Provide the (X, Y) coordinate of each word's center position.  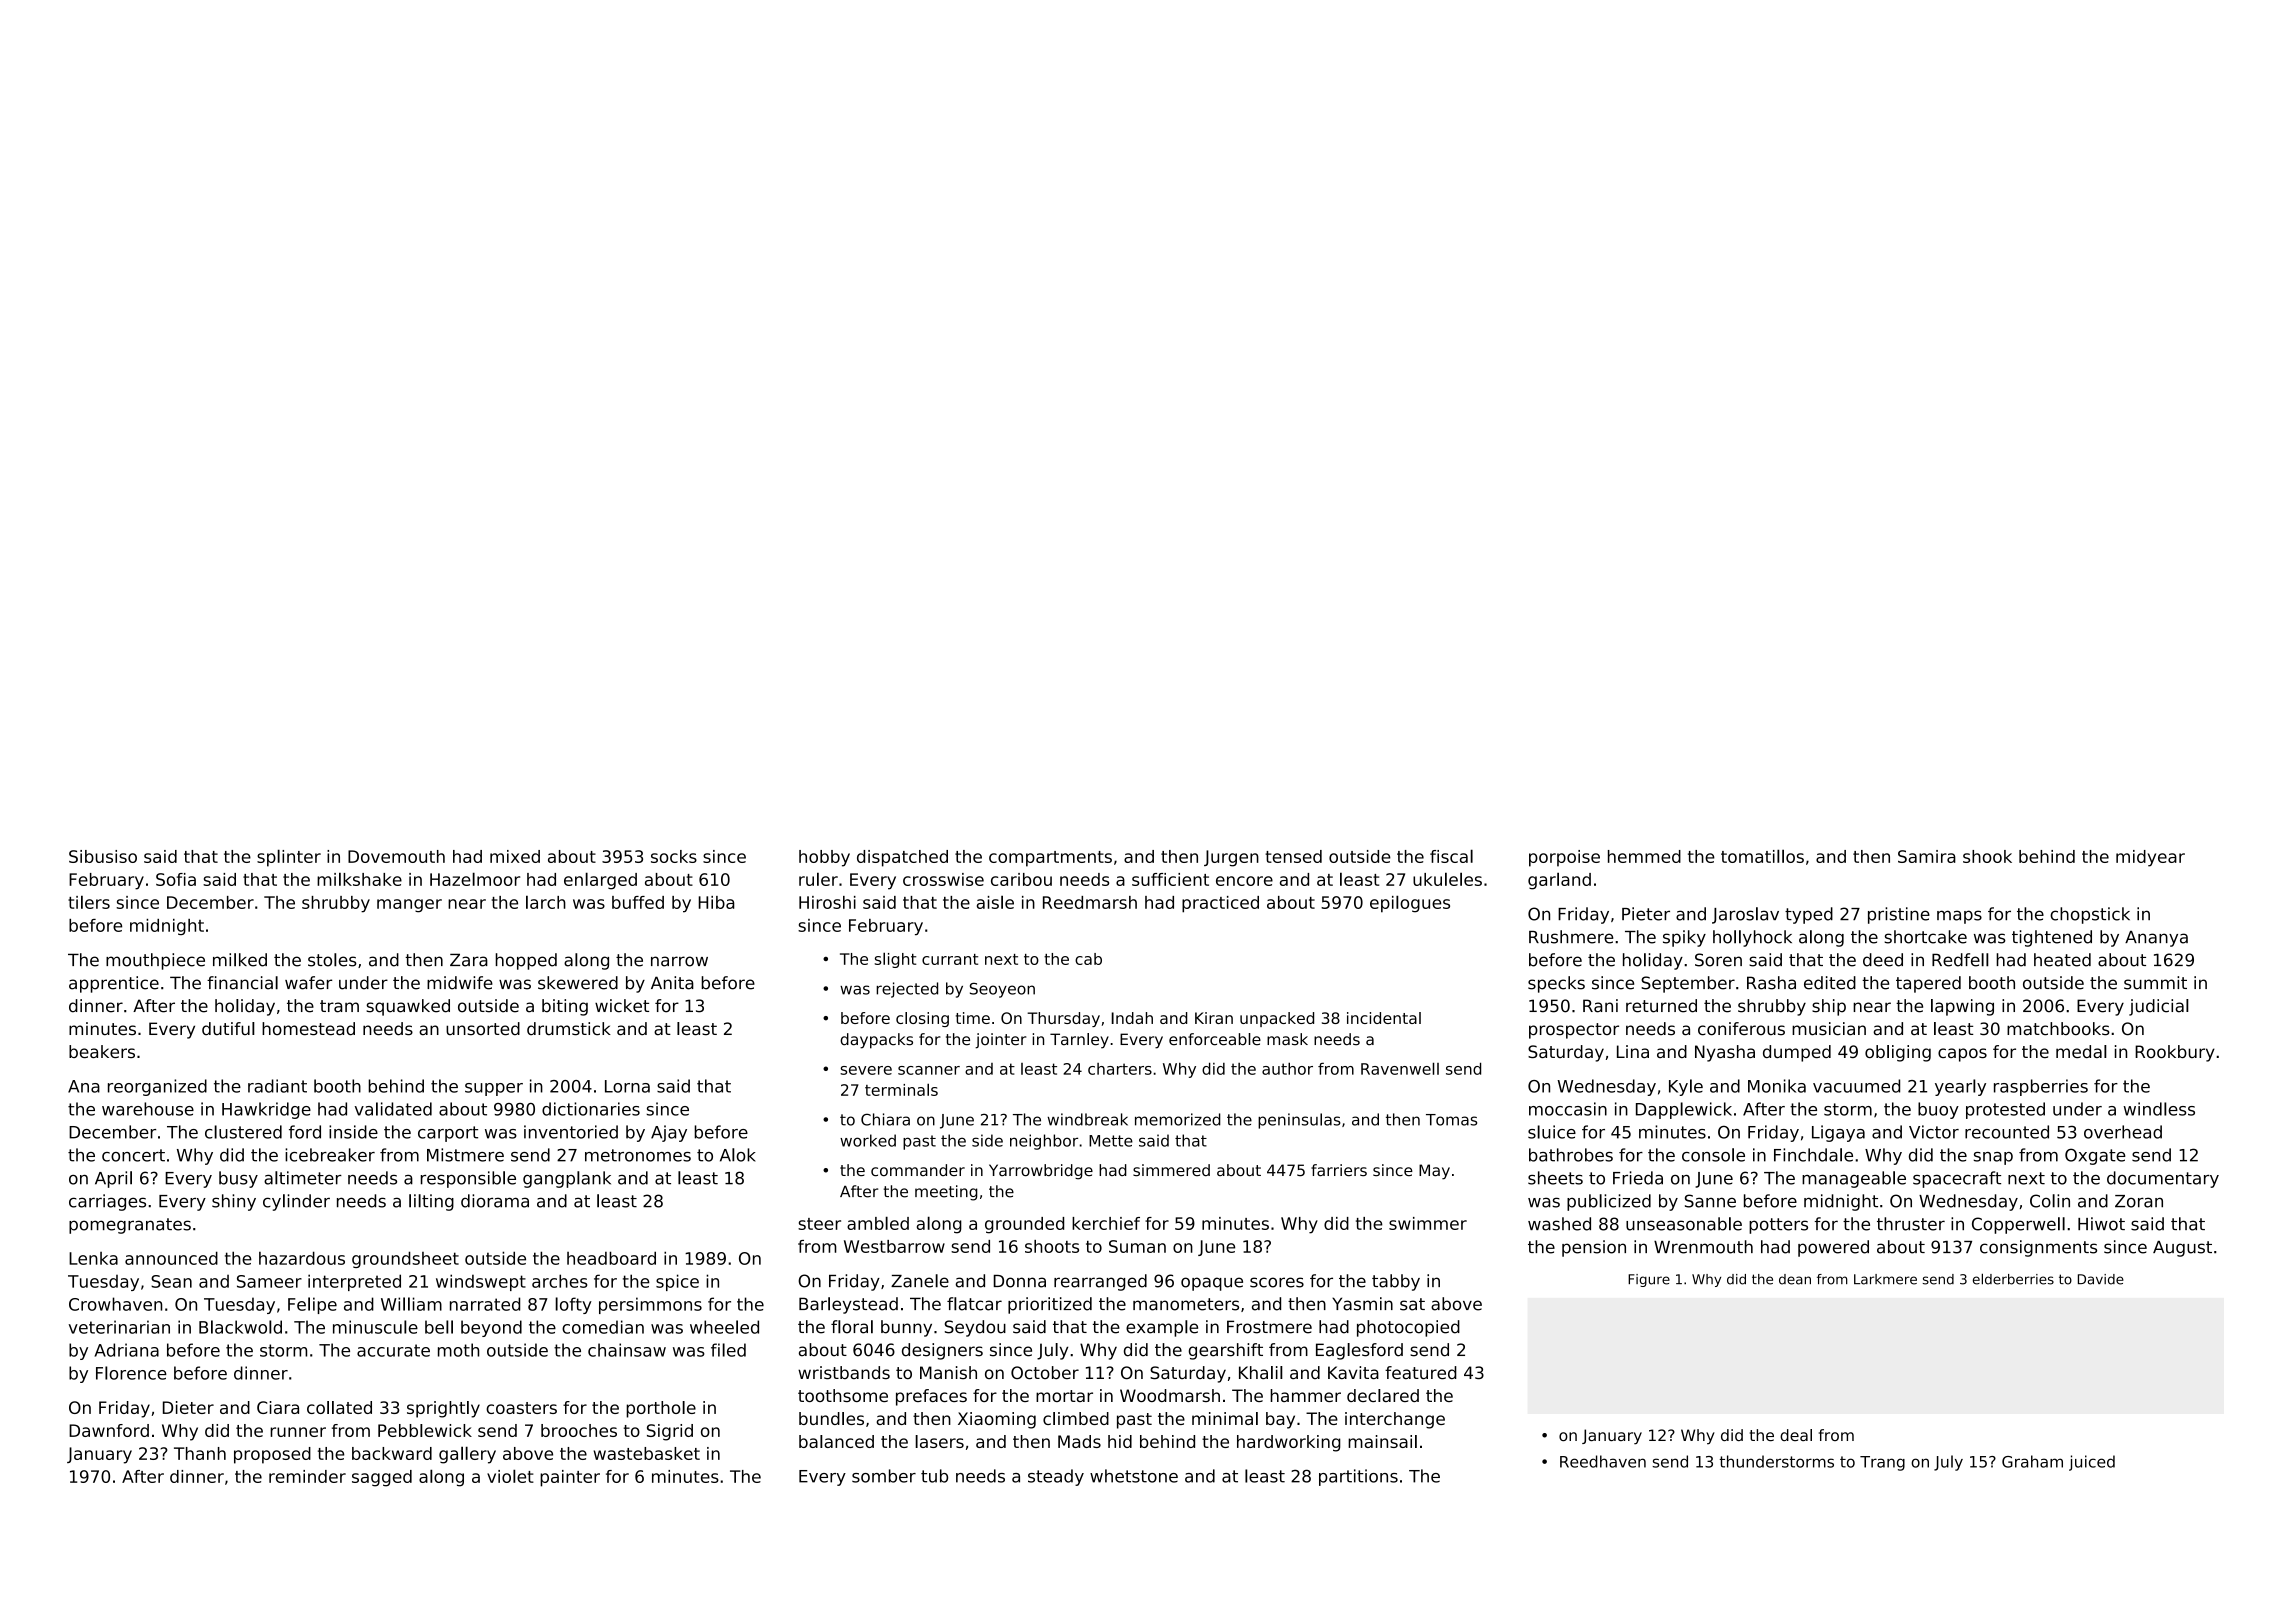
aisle (995, 902)
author (1287, 1068)
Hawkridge (266, 1110)
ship (1829, 1007)
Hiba (716, 902)
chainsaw (627, 1350)
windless (2159, 1109)
